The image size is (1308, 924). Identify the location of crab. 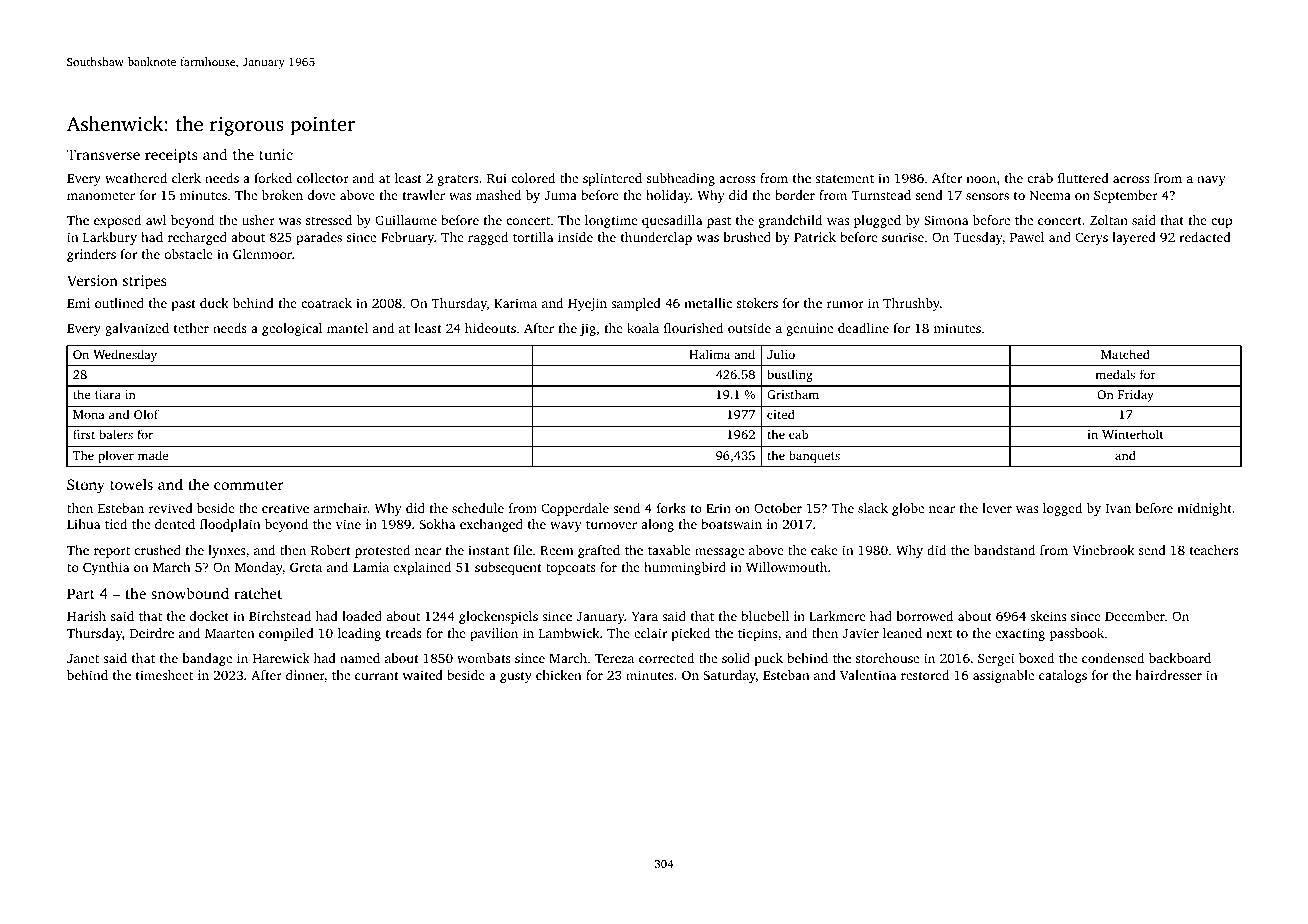
(1040, 178).
